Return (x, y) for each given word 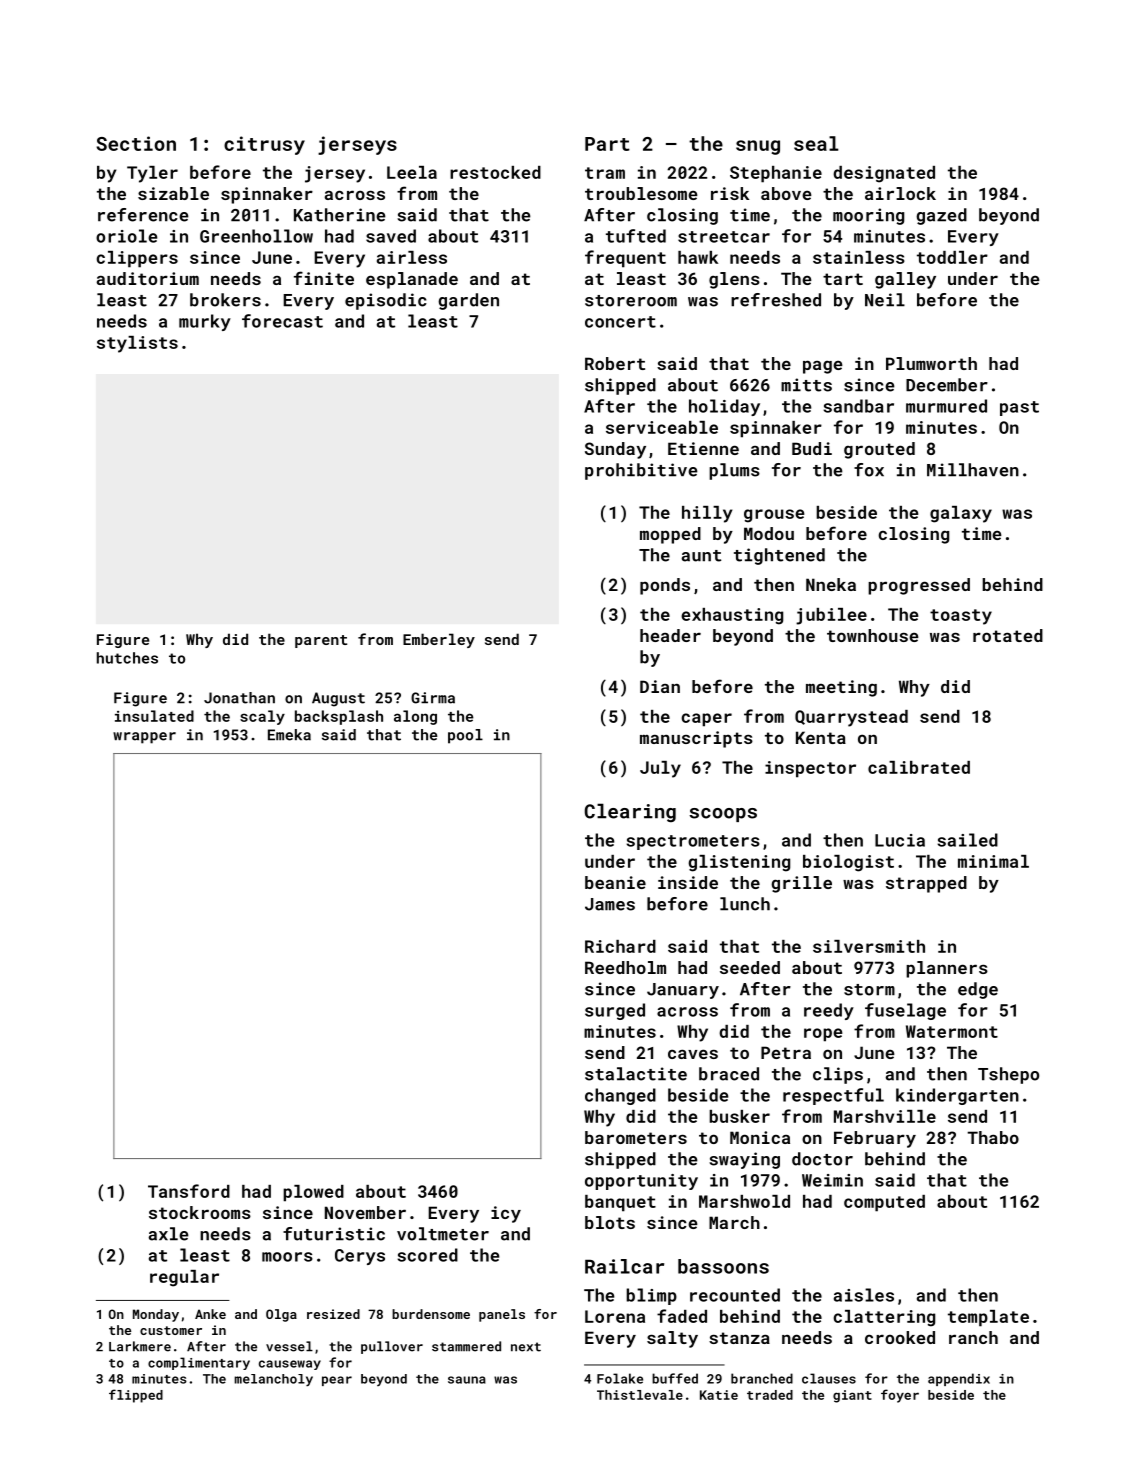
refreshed (776, 300)
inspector (810, 769)
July (660, 769)
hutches (127, 658)
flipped (136, 1396)
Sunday (615, 450)
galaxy (961, 514)
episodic (386, 301)
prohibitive (641, 471)
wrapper (144, 738)
